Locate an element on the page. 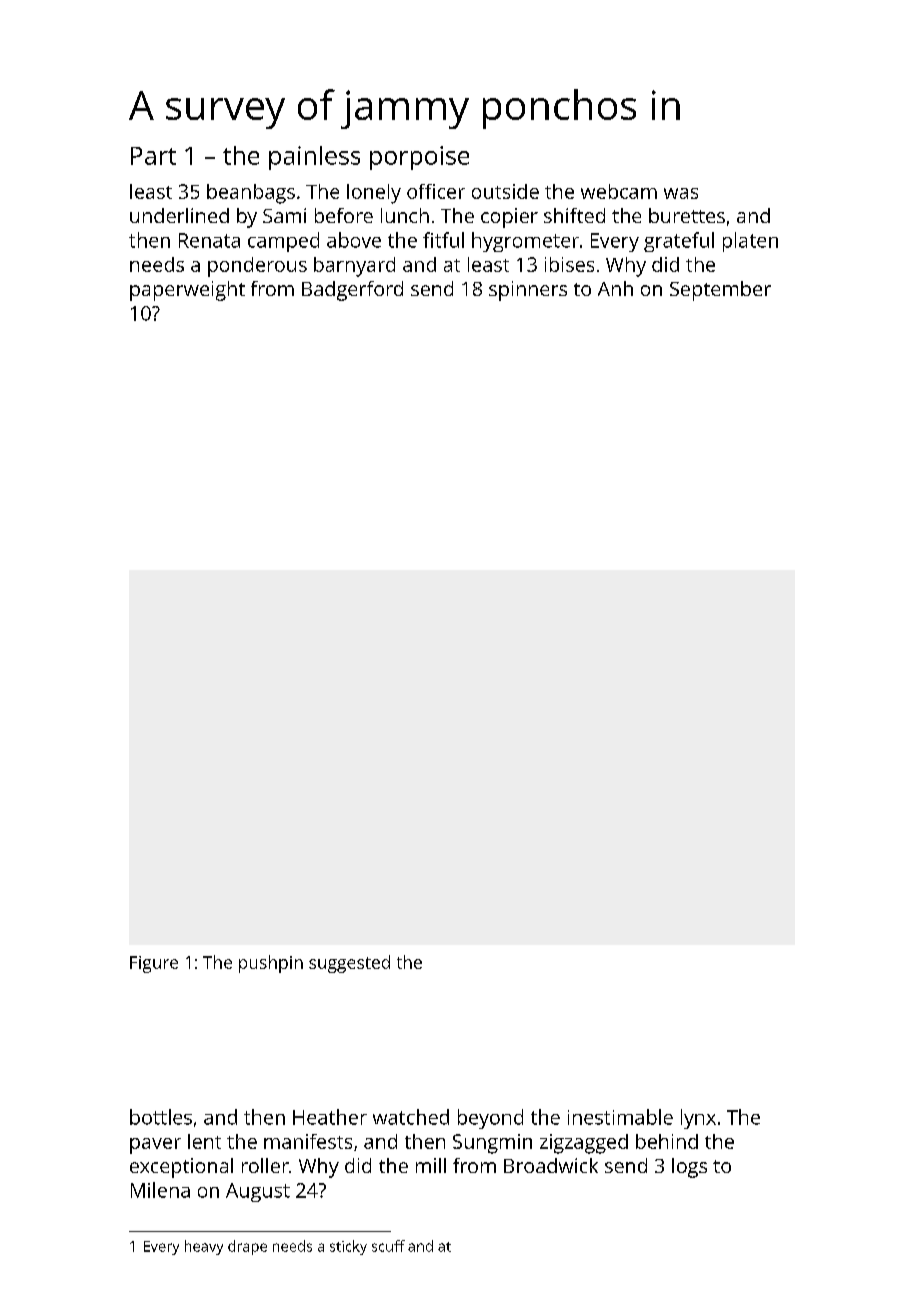 This image has width=924, height=1314. spinners is located at coordinates (528, 291).
